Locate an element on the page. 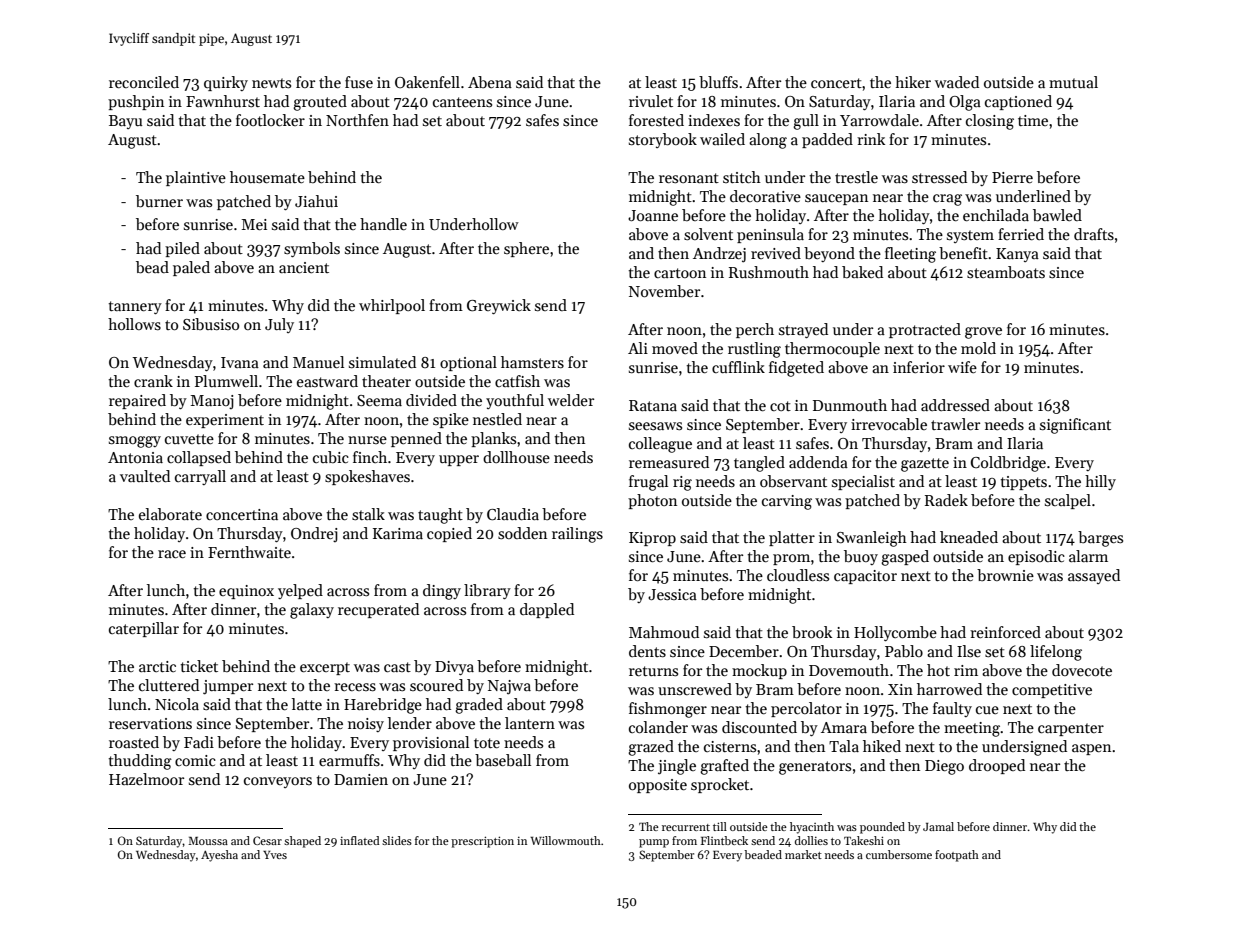 This page has width=1233, height=952. cumbersome is located at coordinates (899, 854).
